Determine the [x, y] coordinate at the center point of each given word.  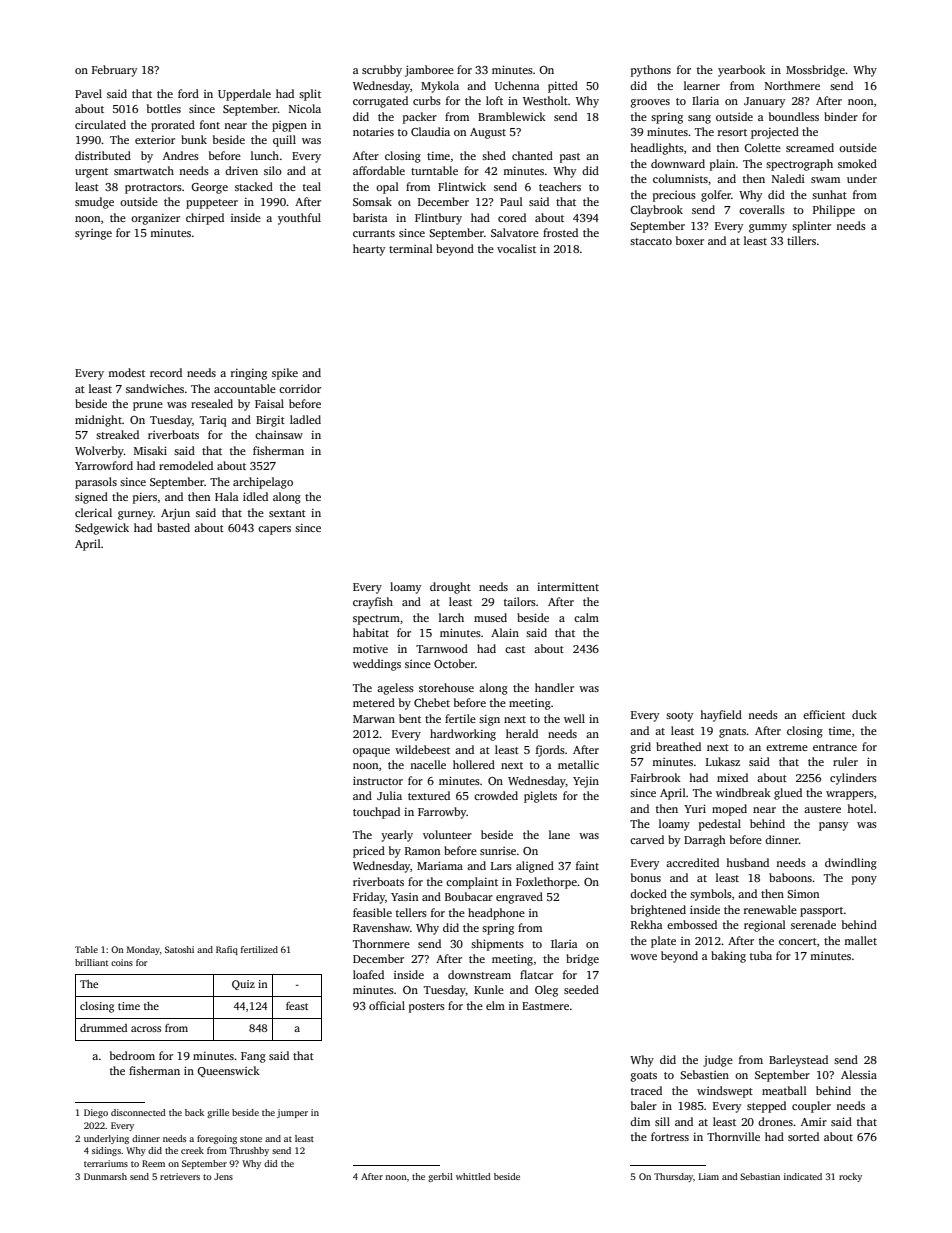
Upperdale [244, 95]
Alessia [859, 1074]
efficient [824, 714]
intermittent [568, 587]
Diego [96, 1113]
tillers [801, 240]
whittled [473, 1176]
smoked [857, 163]
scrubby [382, 71]
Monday [143, 950]
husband [747, 862]
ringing [249, 374]
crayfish [373, 603]
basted [173, 527]
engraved [519, 898]
